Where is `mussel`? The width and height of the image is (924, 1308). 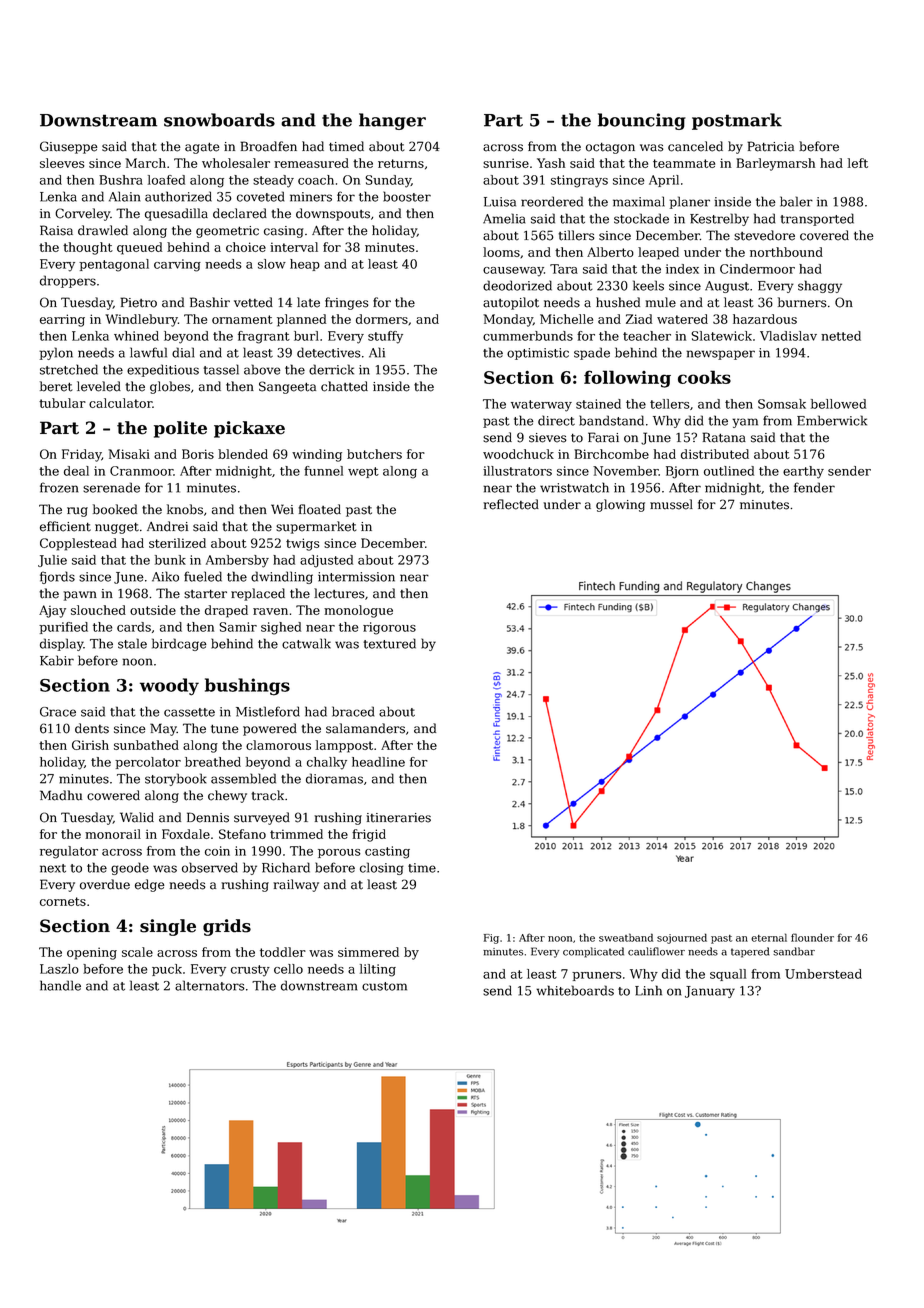 mussel is located at coordinates (671, 504).
